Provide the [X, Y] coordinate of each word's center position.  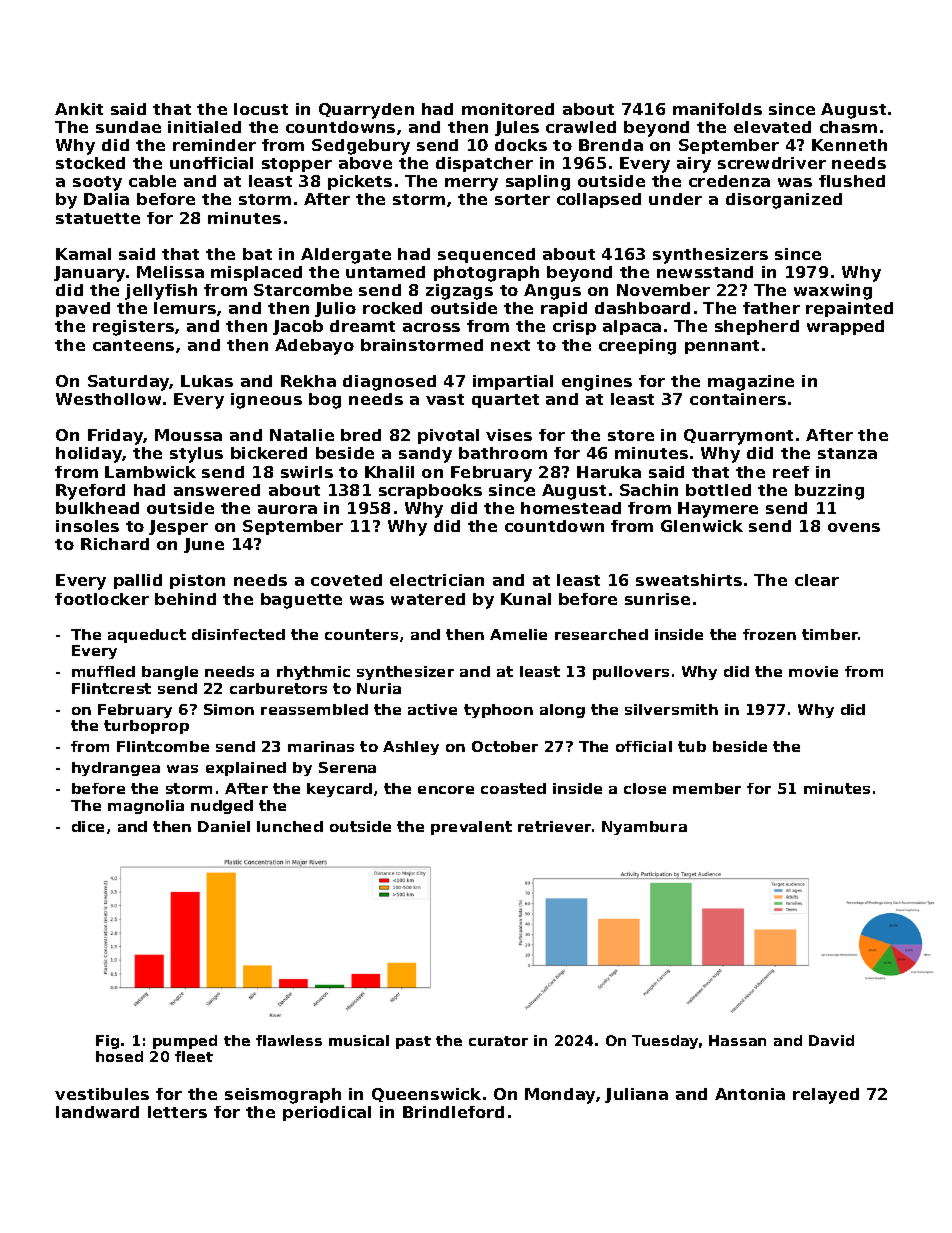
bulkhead [97, 508]
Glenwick [702, 526]
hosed [119, 1056]
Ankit [79, 109]
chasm [848, 127]
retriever [554, 826]
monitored [508, 109]
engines [597, 383]
